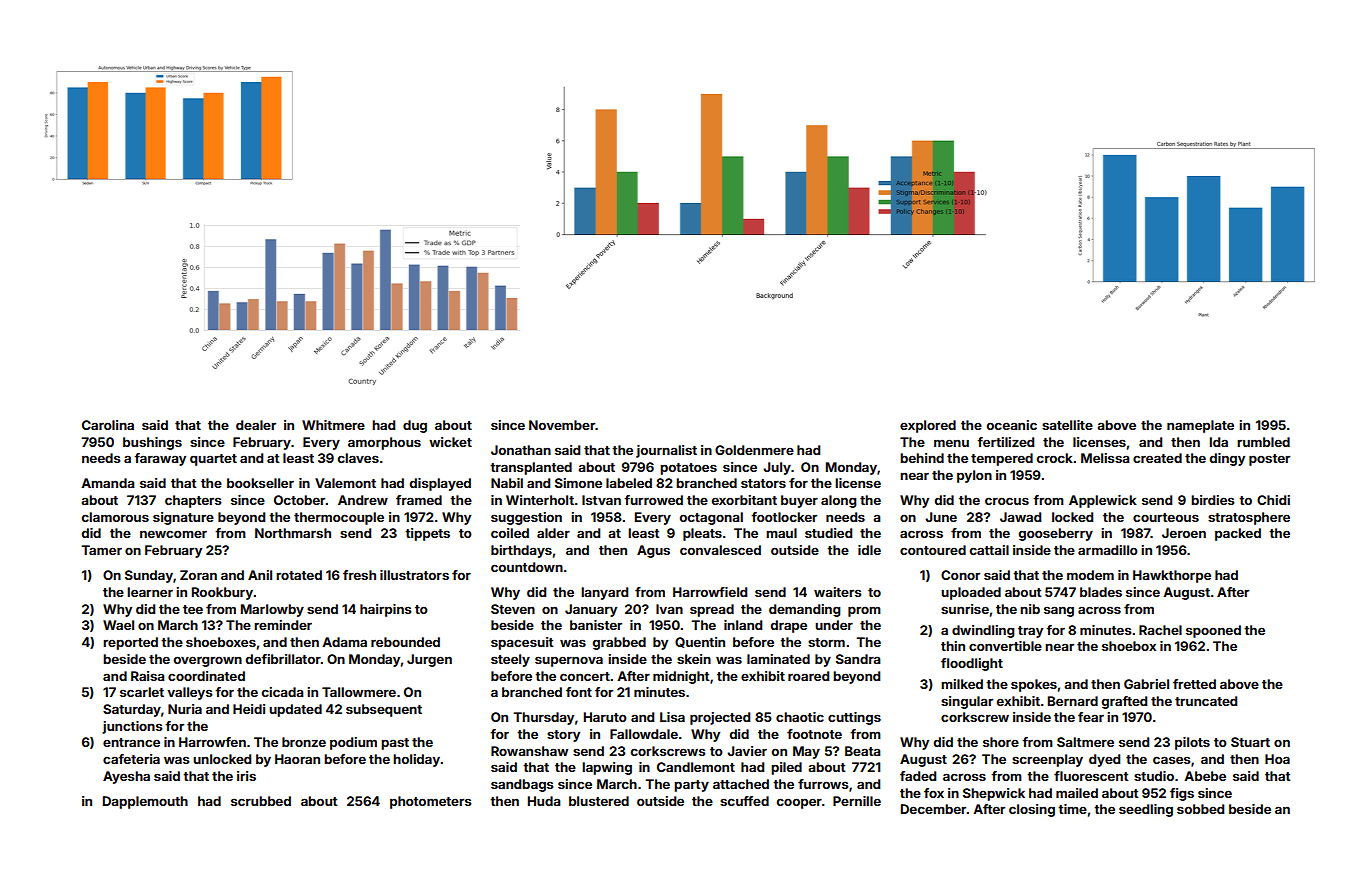 The height and width of the screenshot is (887, 1372). Describe the element at coordinates (1263, 442) in the screenshot. I see `rumbled` at that location.
